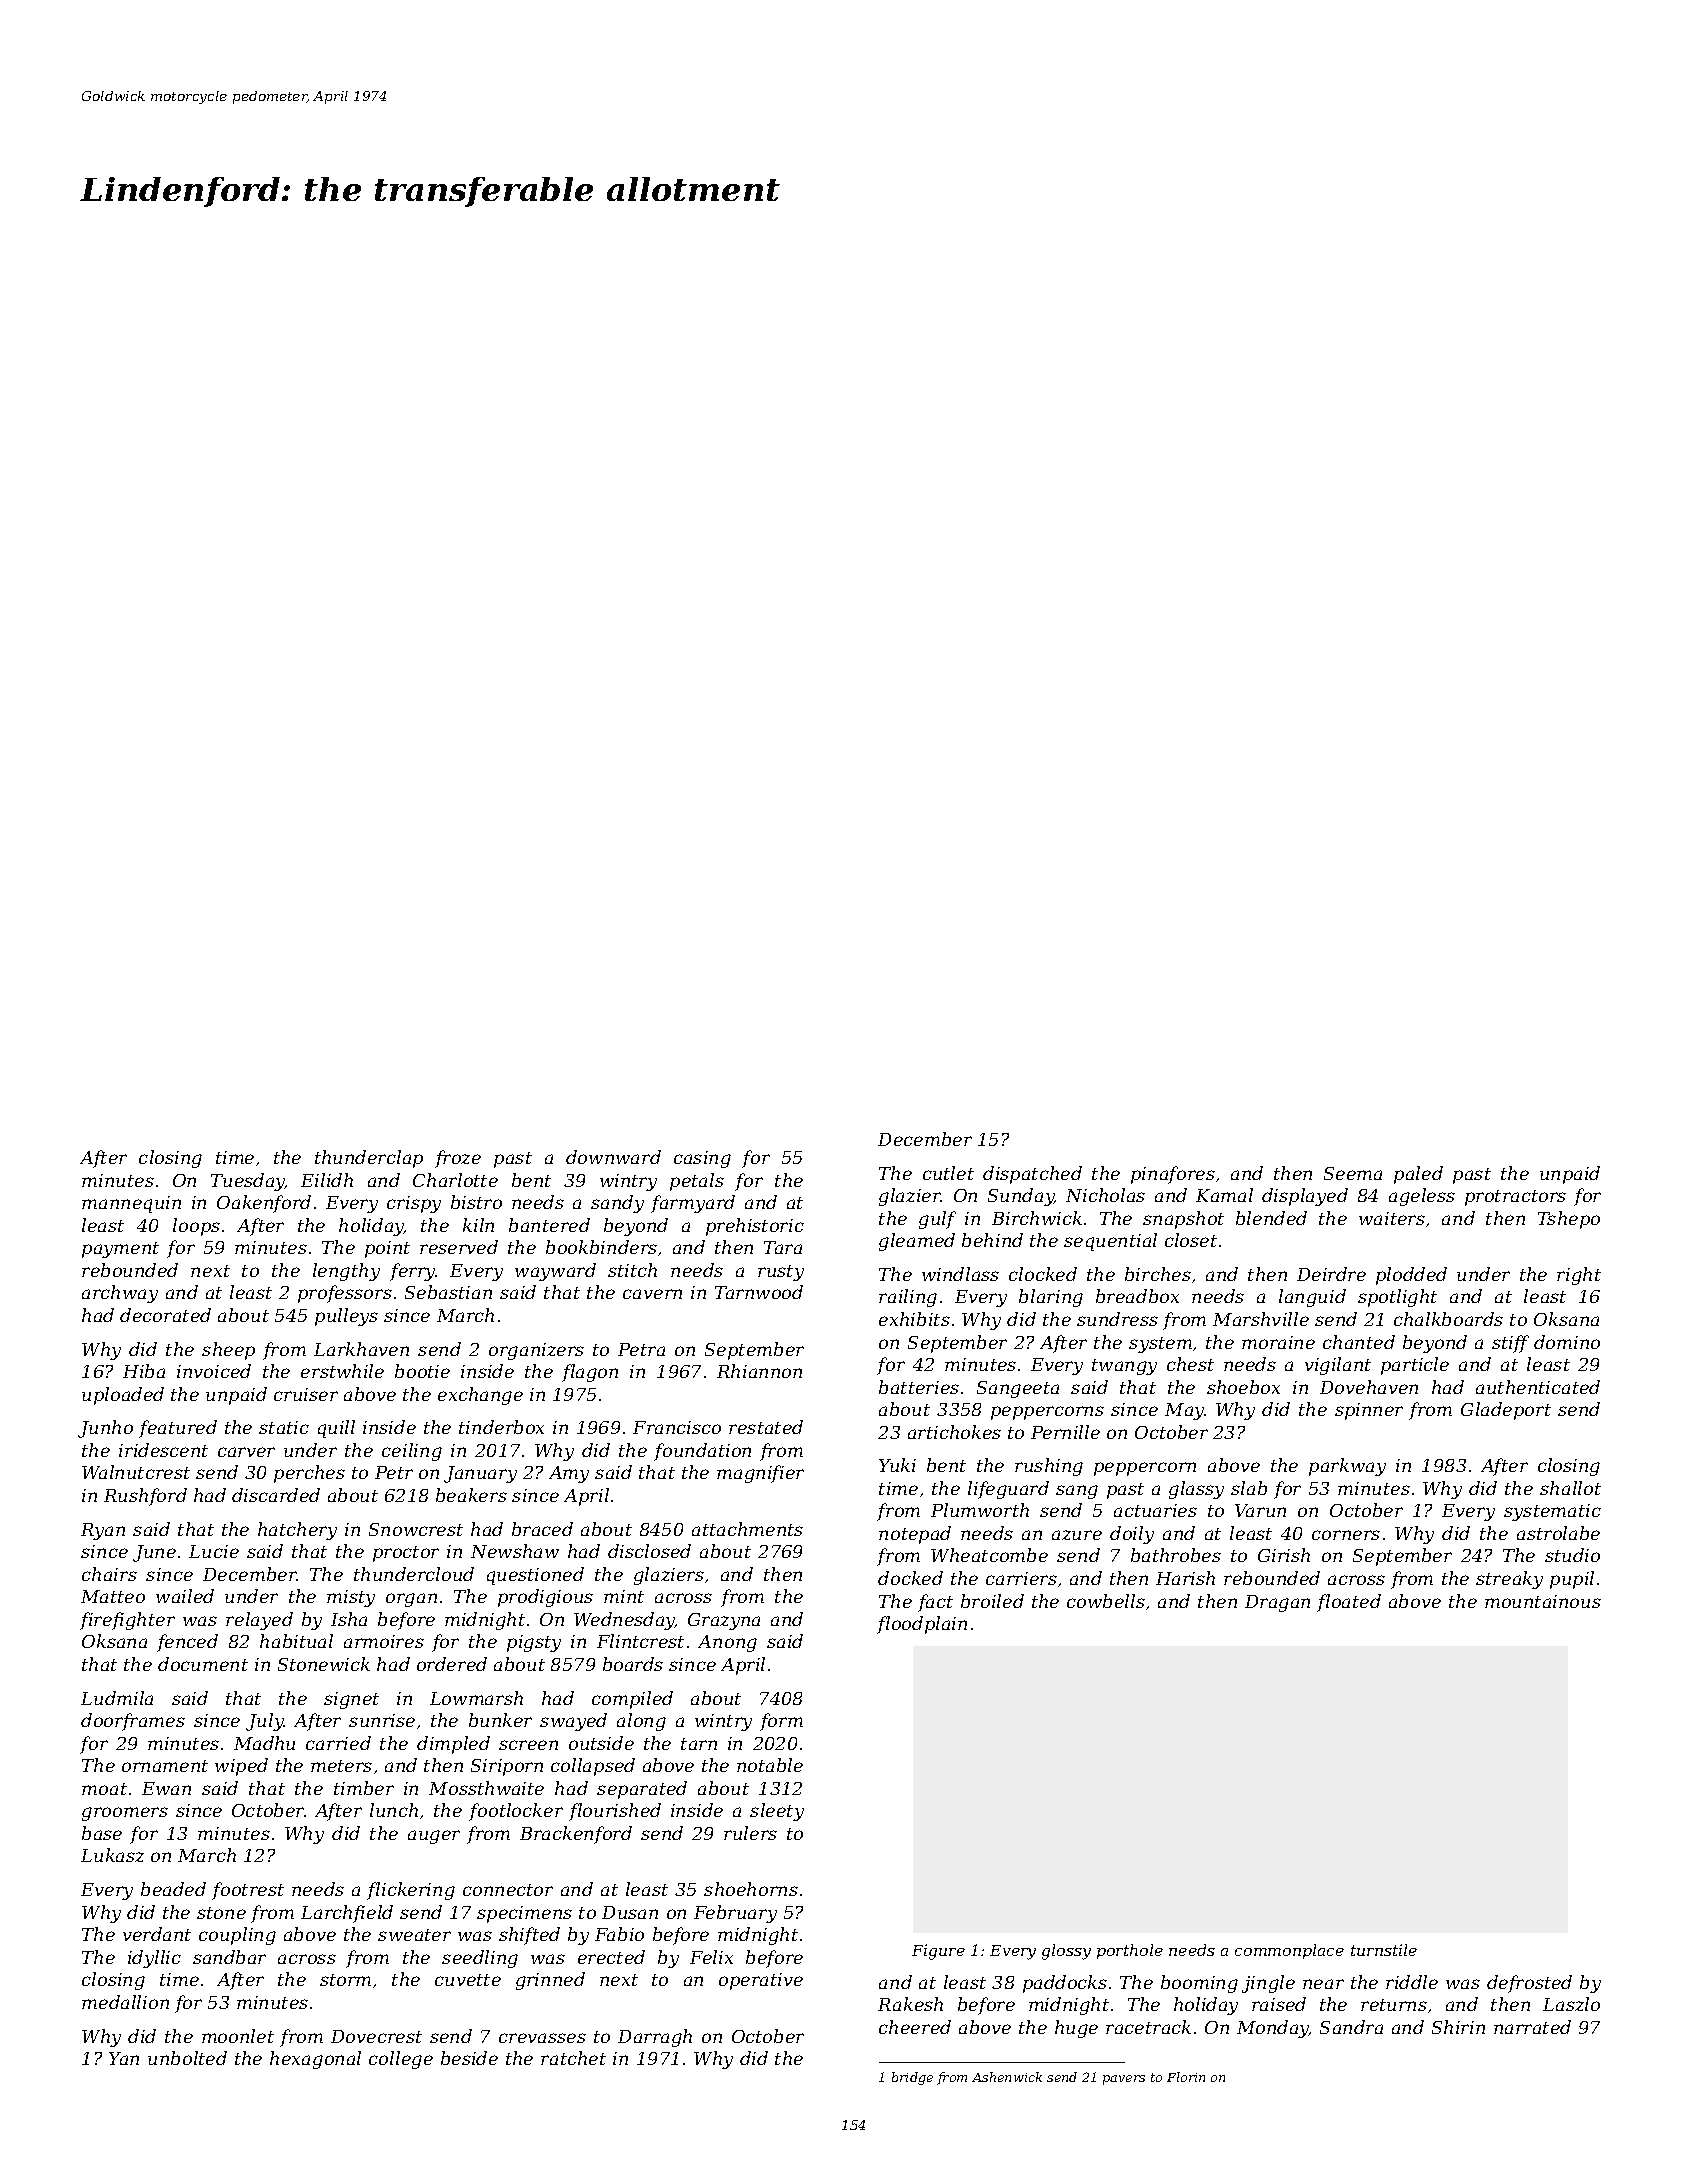 The width and height of the page is (1683, 2178). Describe the element at coordinates (755, 1227) in the page. I see `prehistoric` at that location.
